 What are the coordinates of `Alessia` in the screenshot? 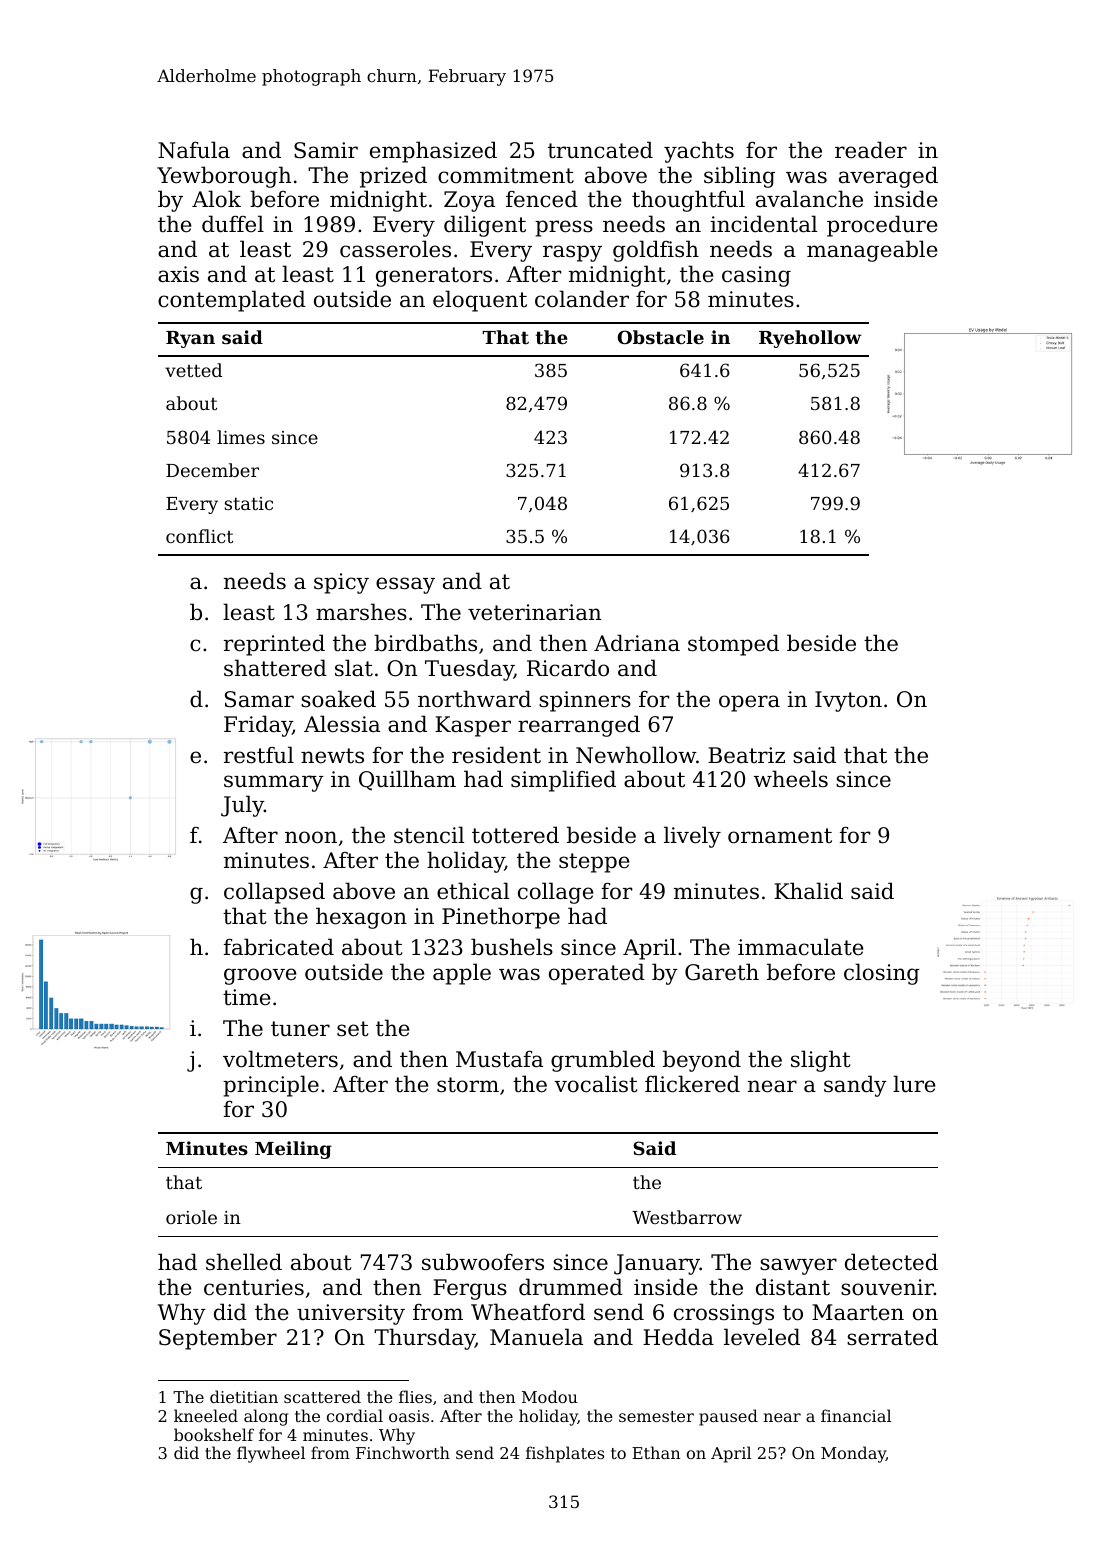 It's located at (342, 724).
